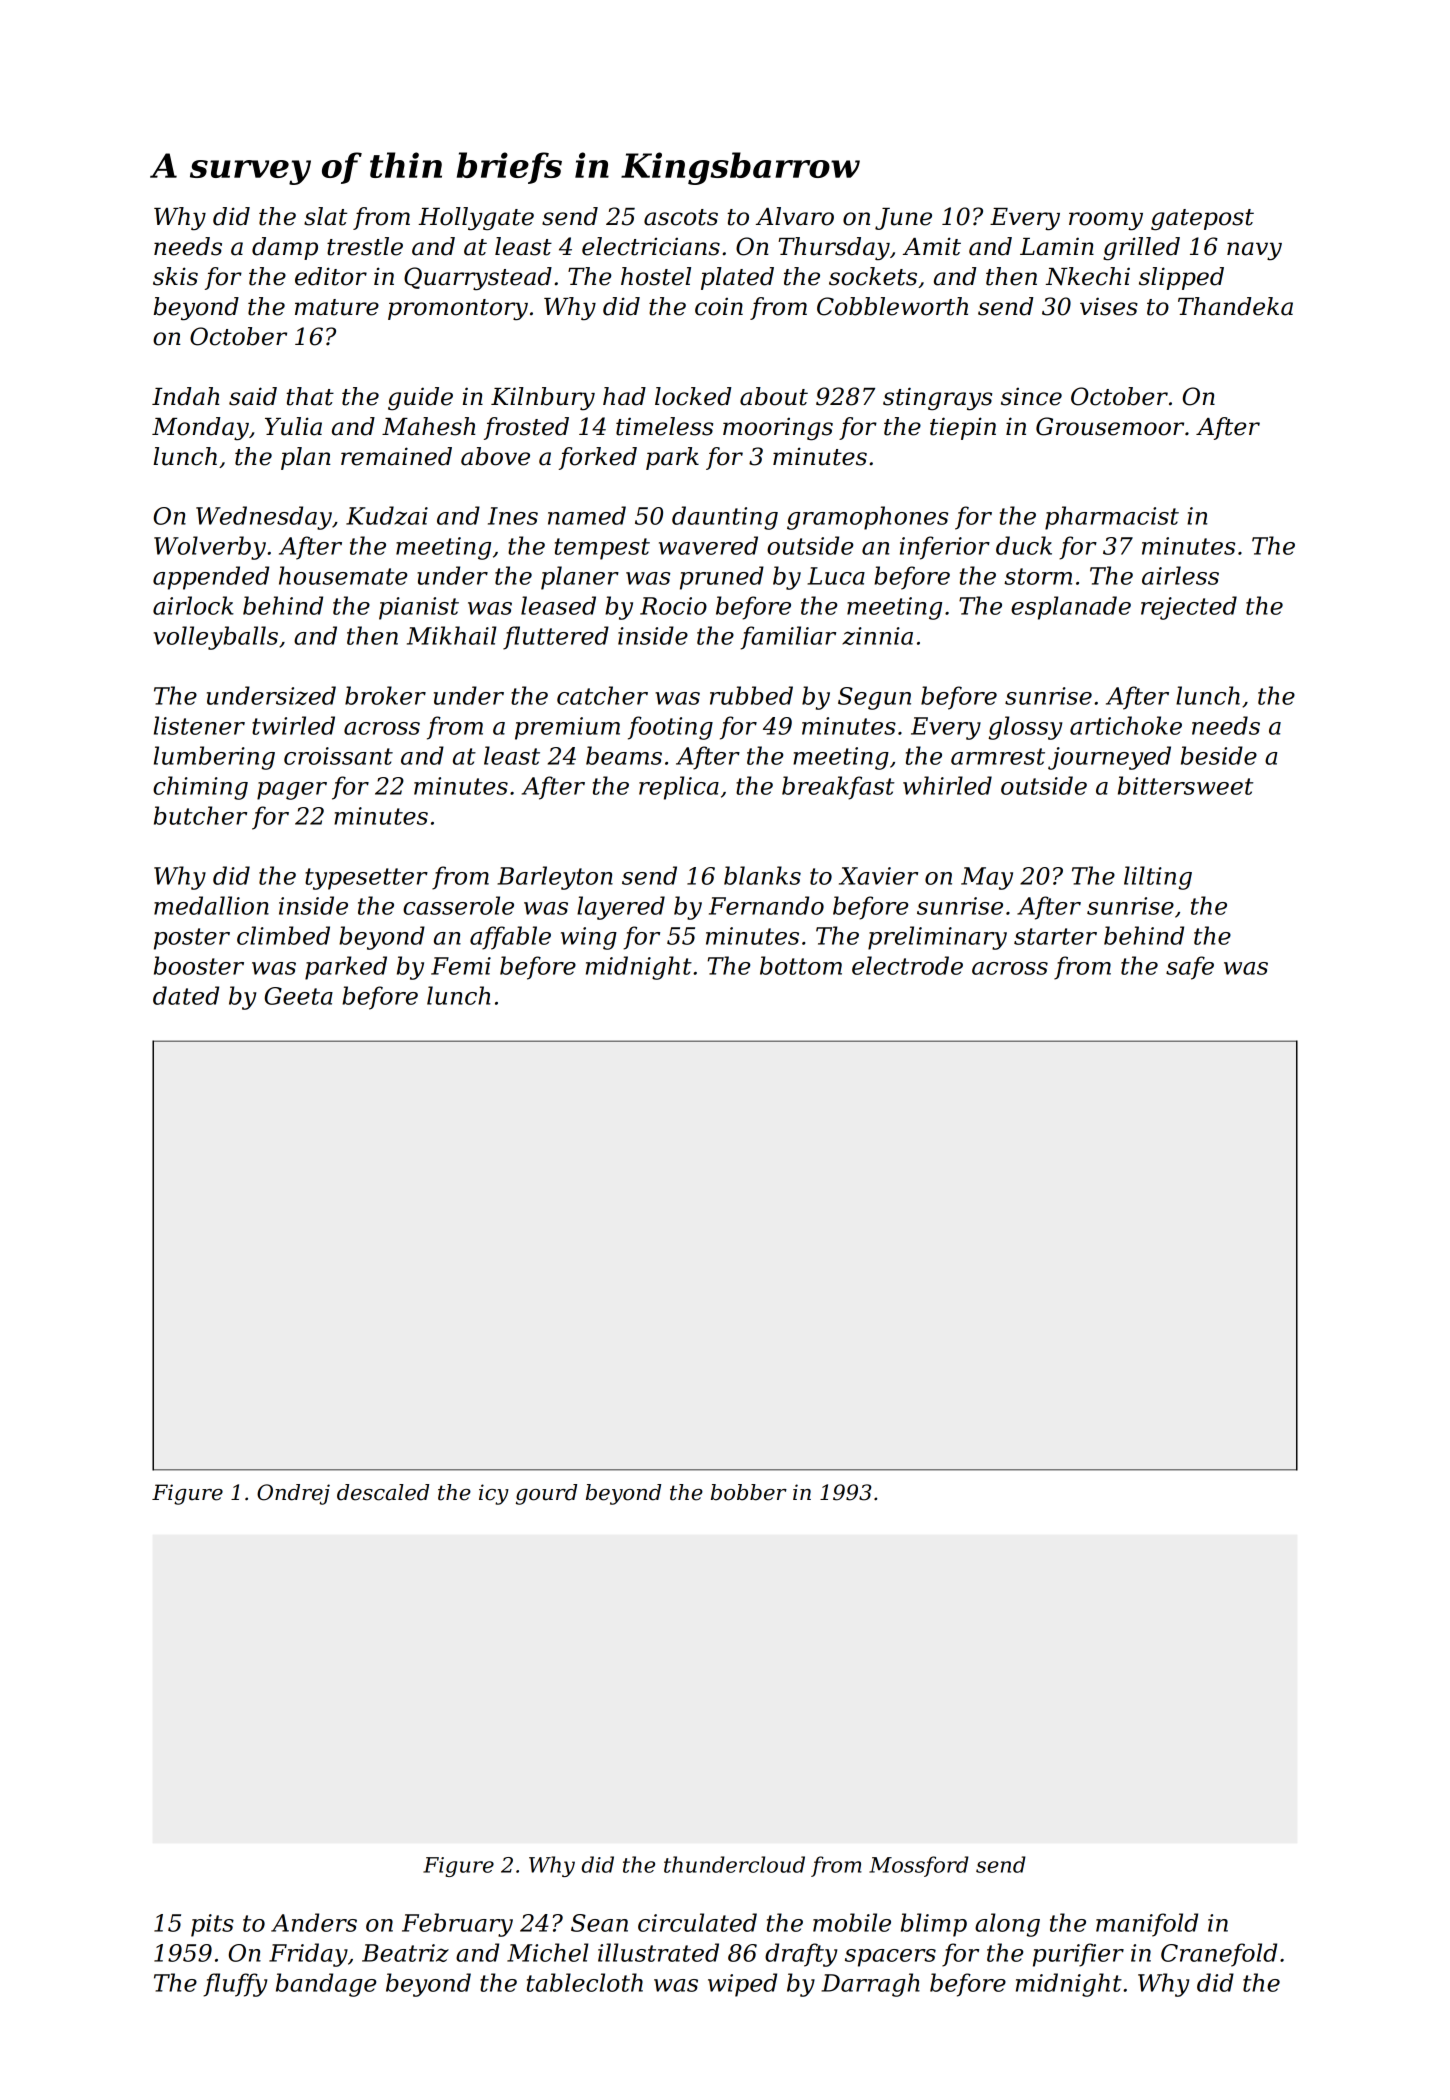 The height and width of the document is (2100, 1450). What do you see at coordinates (907, 965) in the document?
I see `electrode` at bounding box center [907, 965].
